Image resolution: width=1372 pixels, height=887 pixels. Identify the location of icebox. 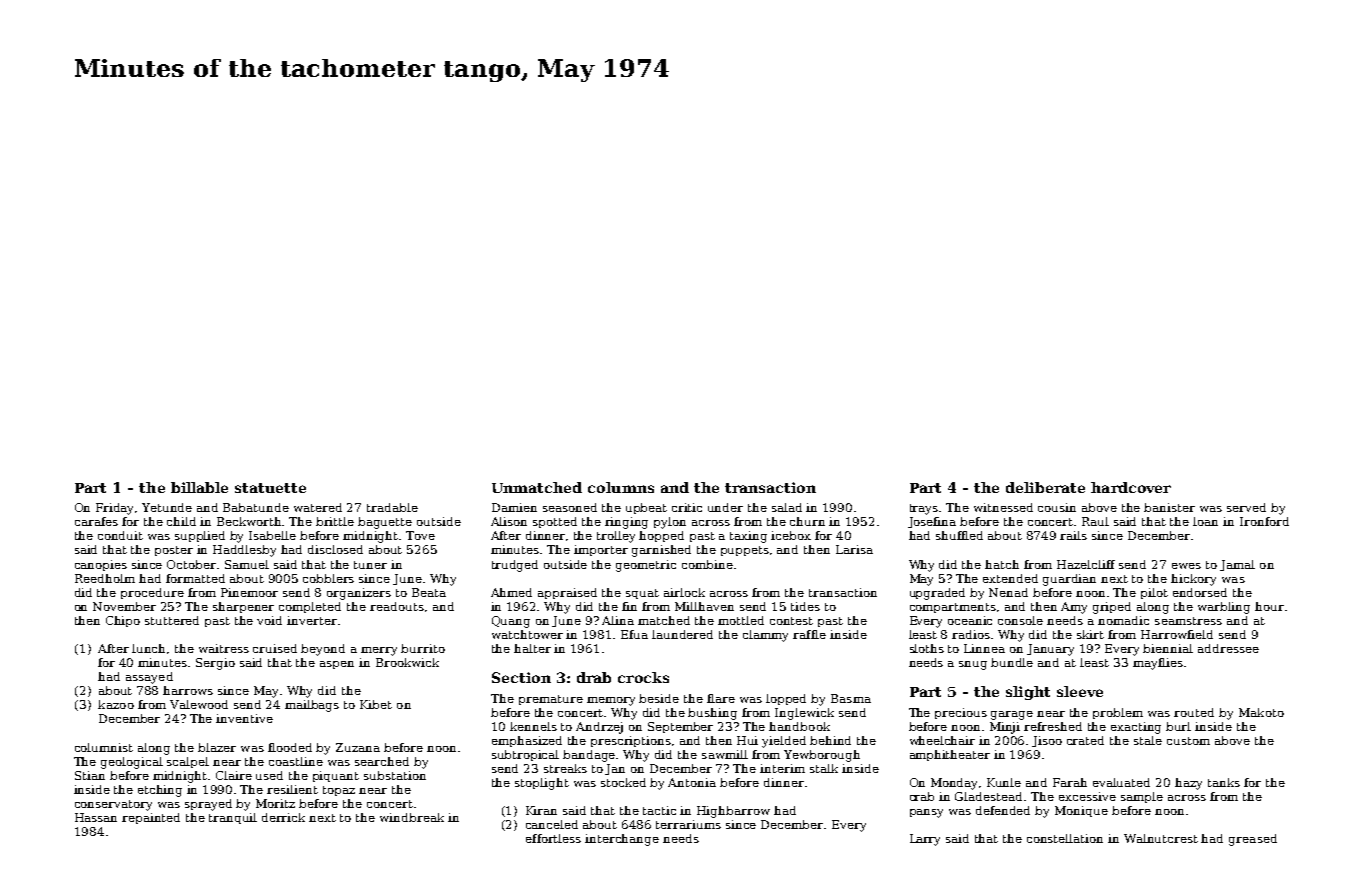
(791, 535).
